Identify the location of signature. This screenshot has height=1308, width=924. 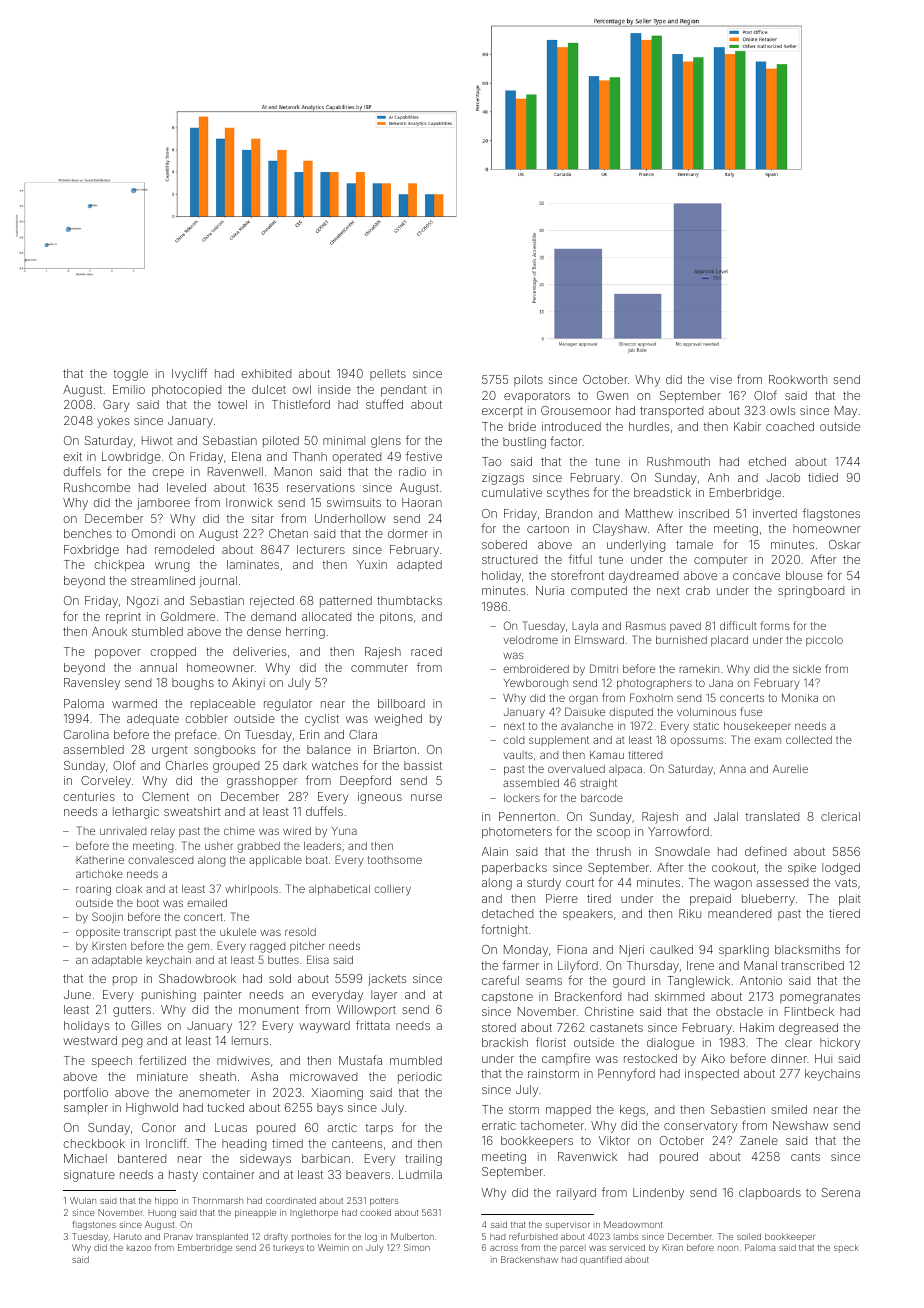
(89, 1176).
